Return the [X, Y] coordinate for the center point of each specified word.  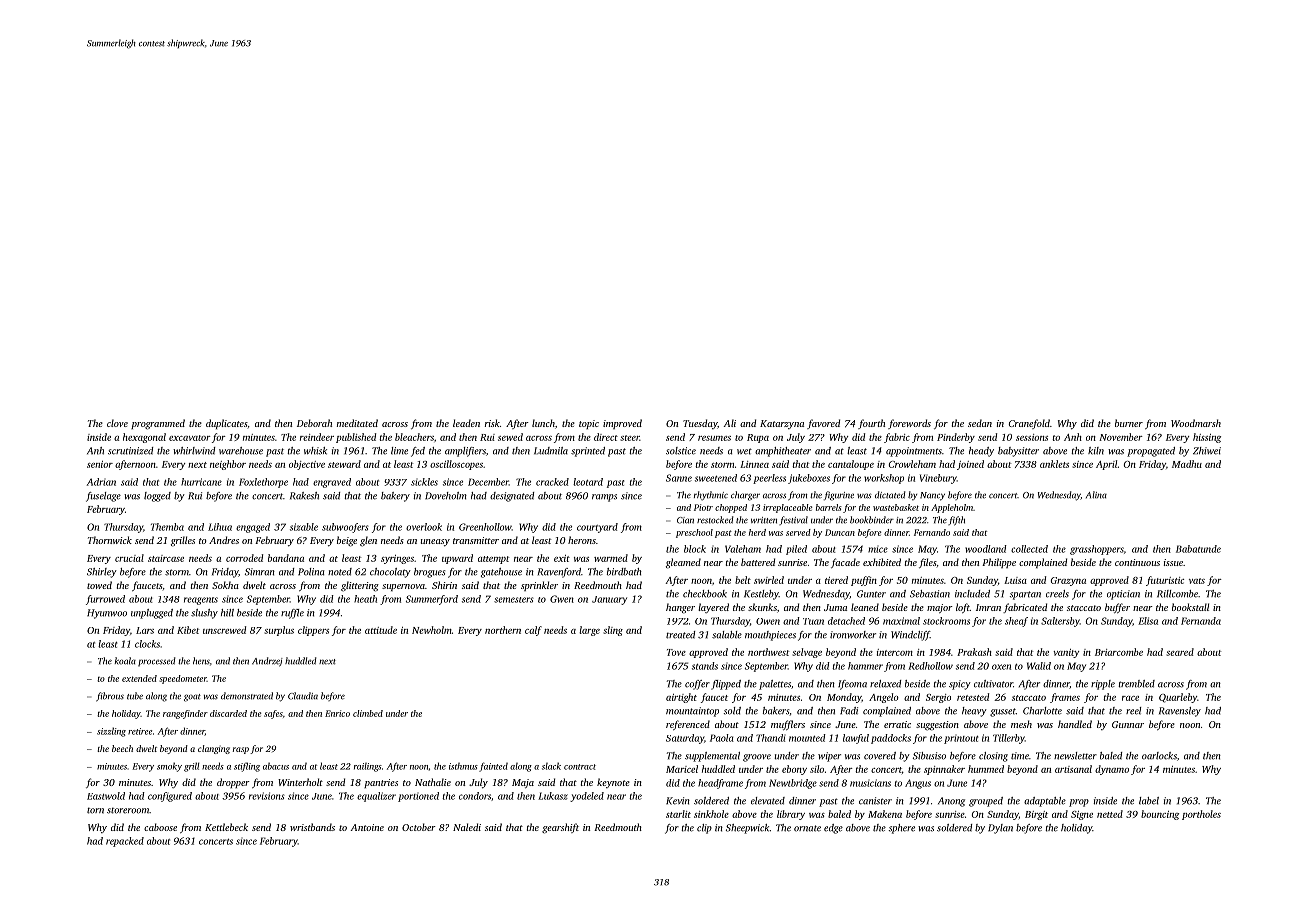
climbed [368, 713]
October [419, 827]
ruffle [292, 614]
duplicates [226, 424]
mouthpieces [770, 636]
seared [1180, 652]
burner [1129, 423]
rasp [241, 750]
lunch [543, 423]
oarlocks [1159, 756]
